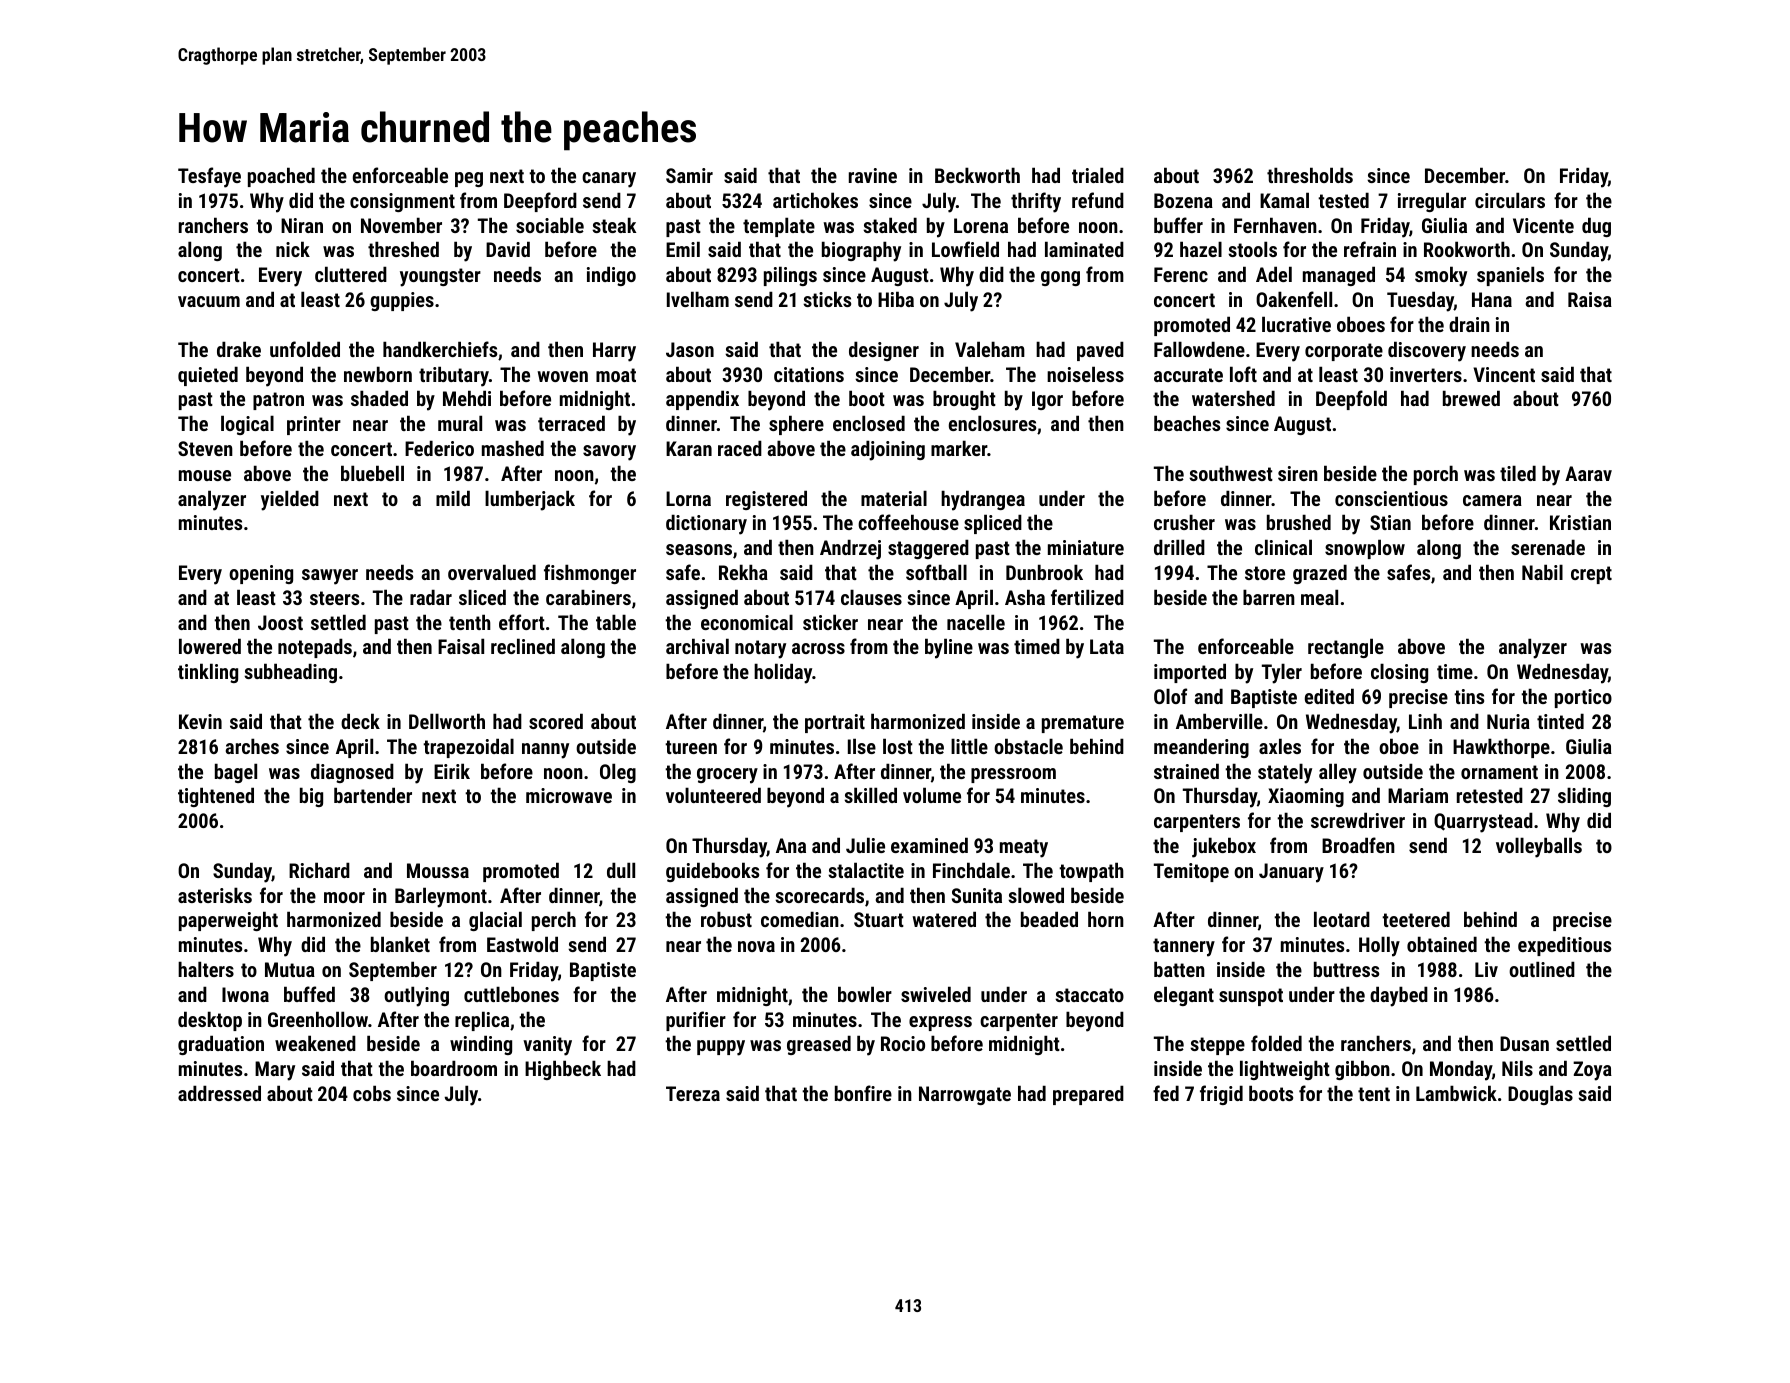  Describe the element at coordinates (1013, 775) in the screenshot. I see `pressroom` at that location.
